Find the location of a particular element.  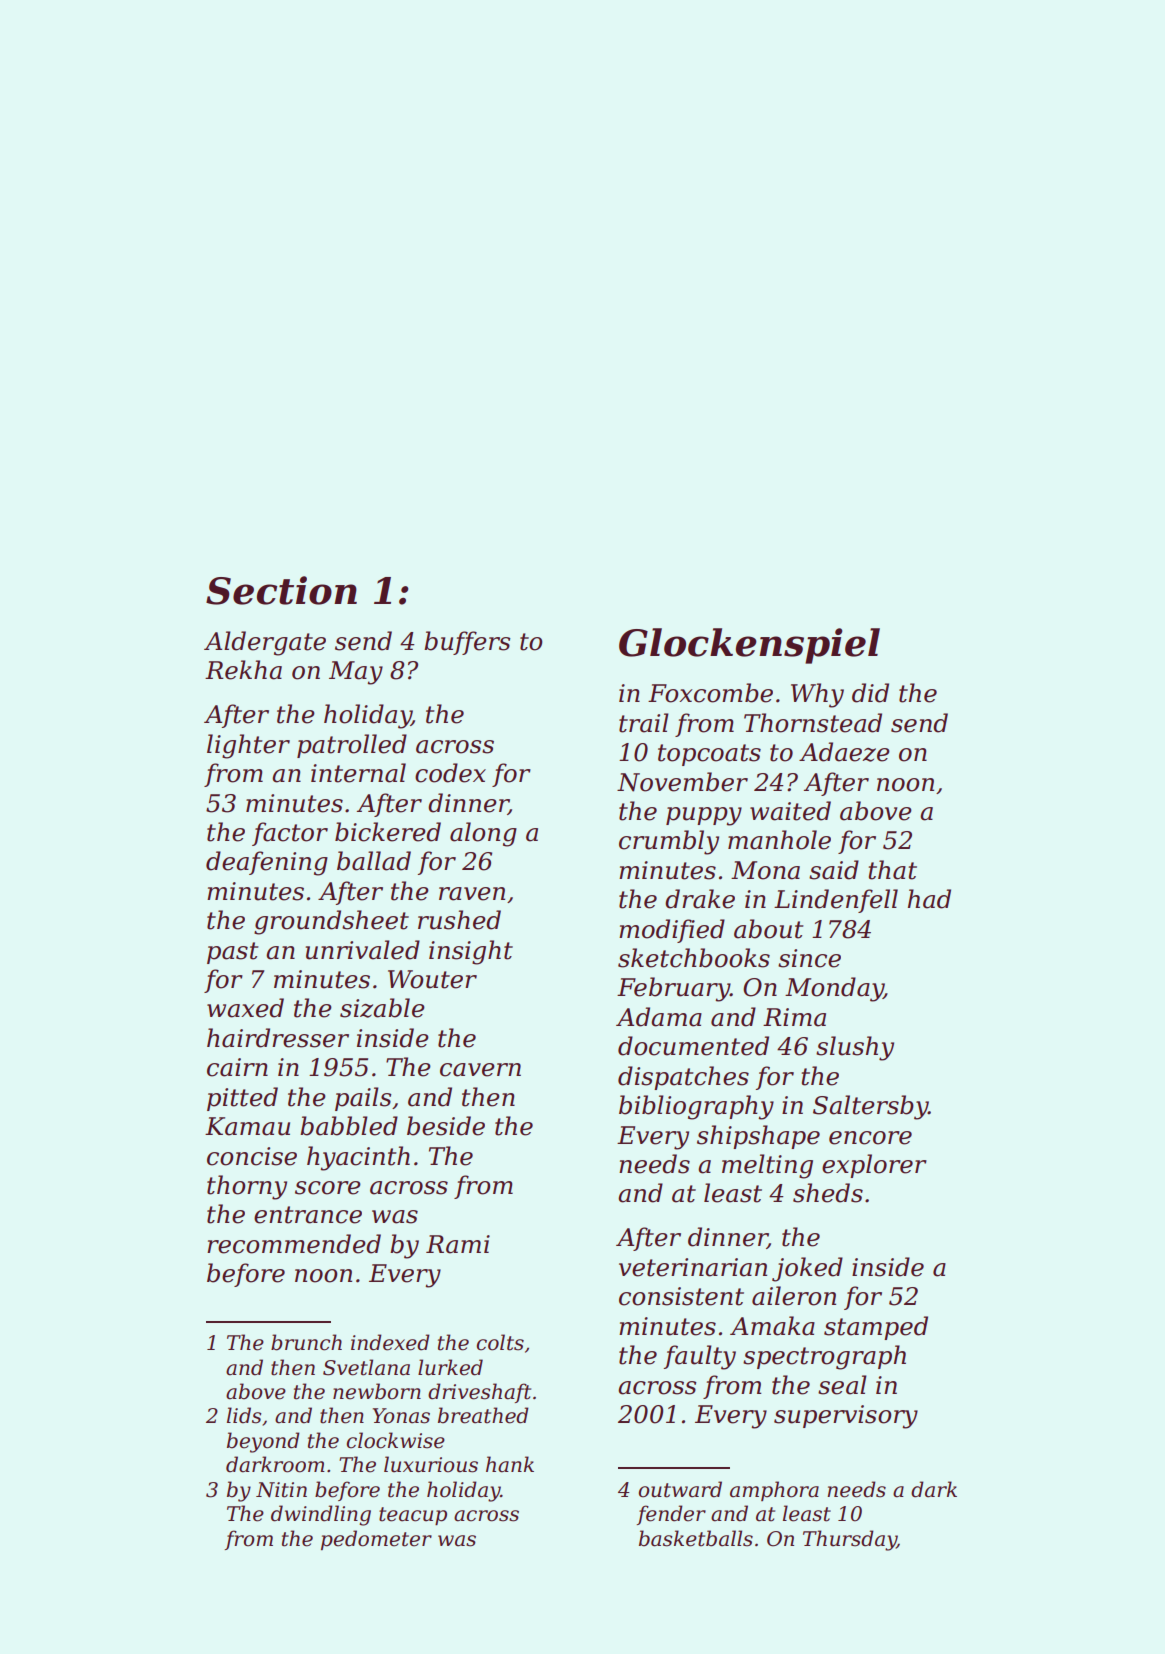

Adaeze is located at coordinates (844, 752).
